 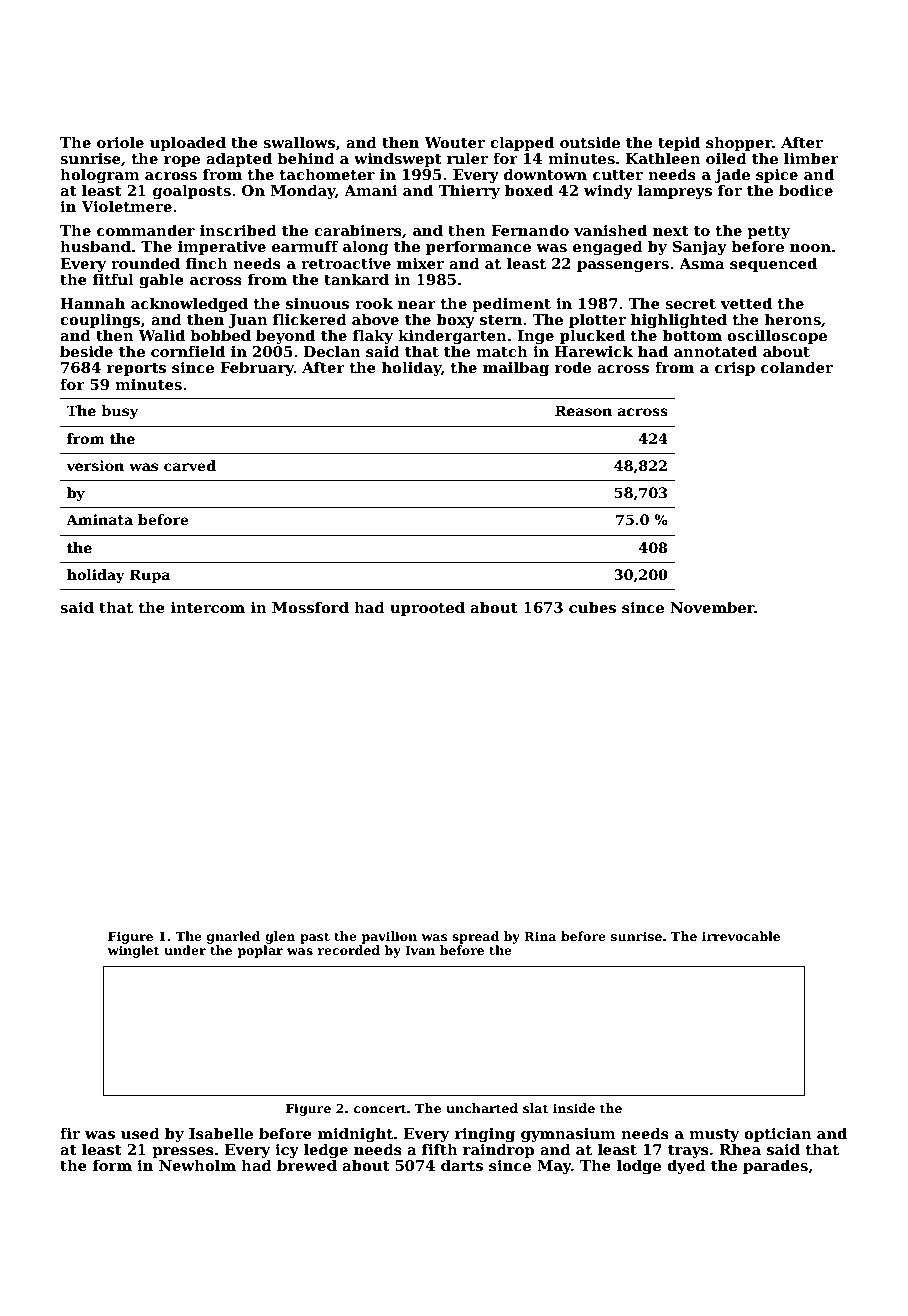 I want to click on gymnasium, so click(x=568, y=1135).
